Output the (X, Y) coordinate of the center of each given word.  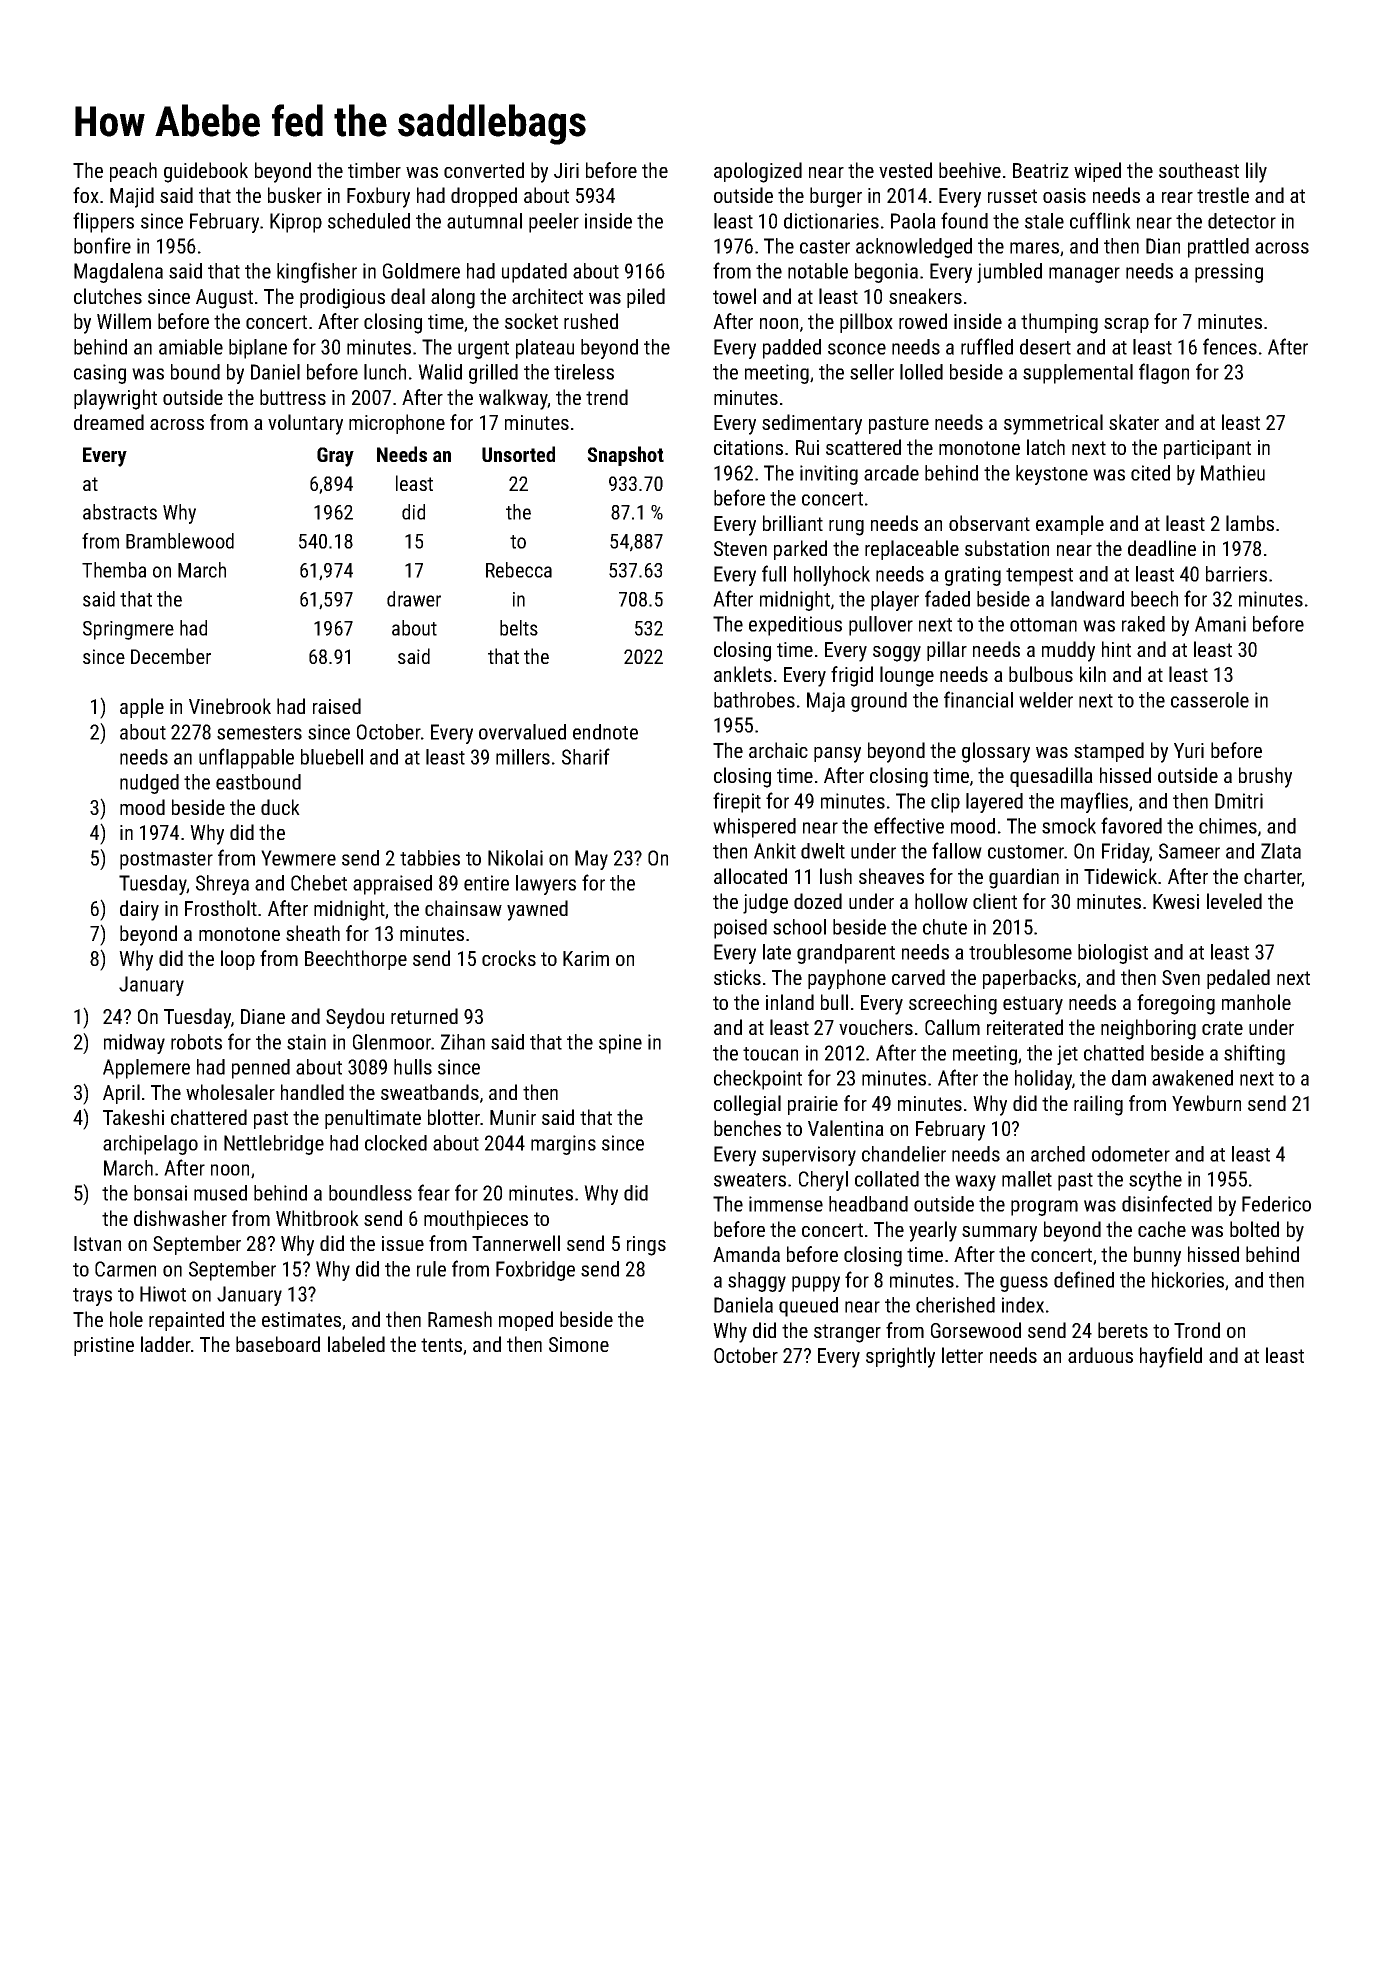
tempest (1039, 577)
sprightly (900, 1357)
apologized (758, 172)
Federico (1276, 1204)
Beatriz (1041, 170)
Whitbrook (317, 1218)
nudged (149, 784)
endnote (605, 732)
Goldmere (421, 271)
